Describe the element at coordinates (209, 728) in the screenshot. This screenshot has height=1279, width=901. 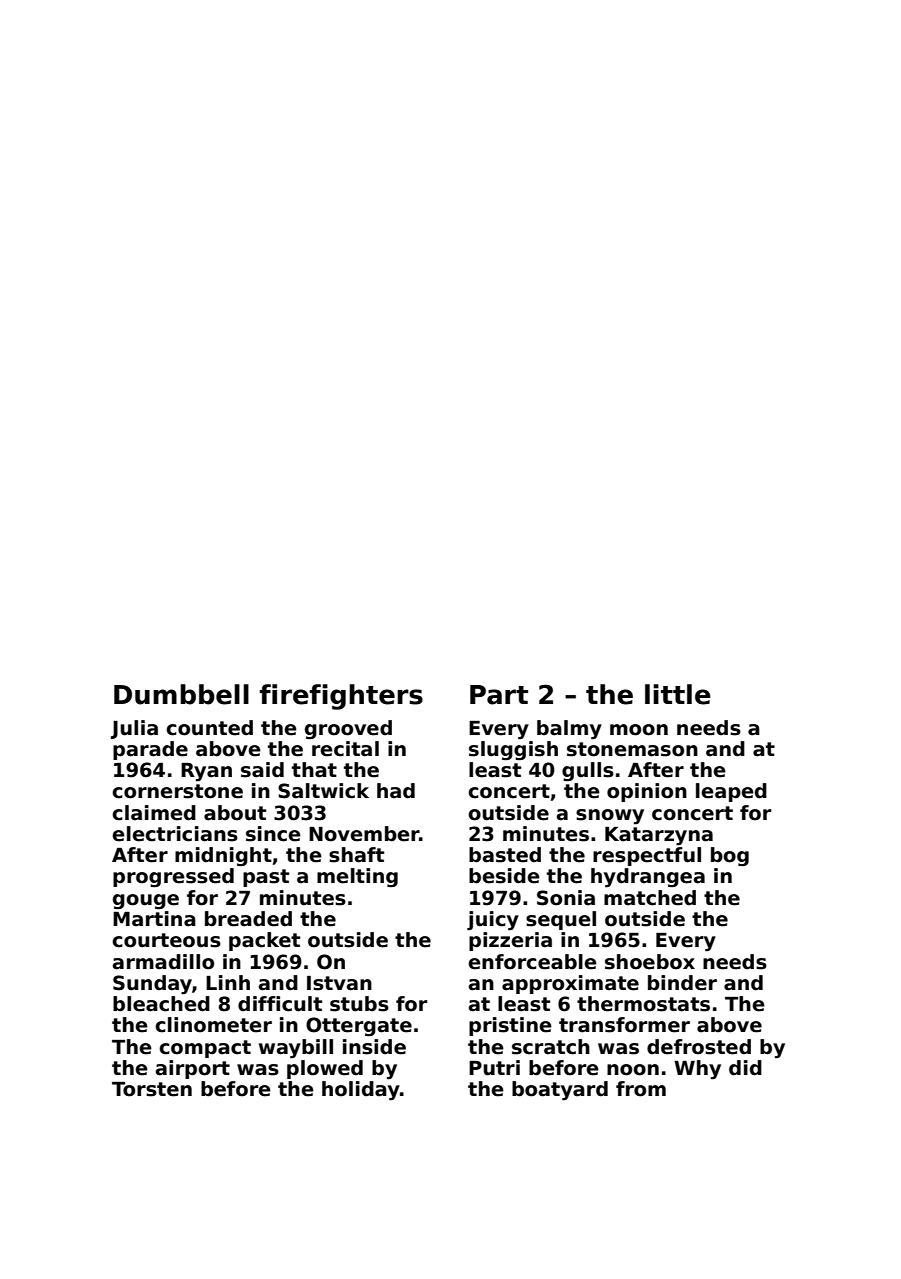
I see `counted` at that location.
